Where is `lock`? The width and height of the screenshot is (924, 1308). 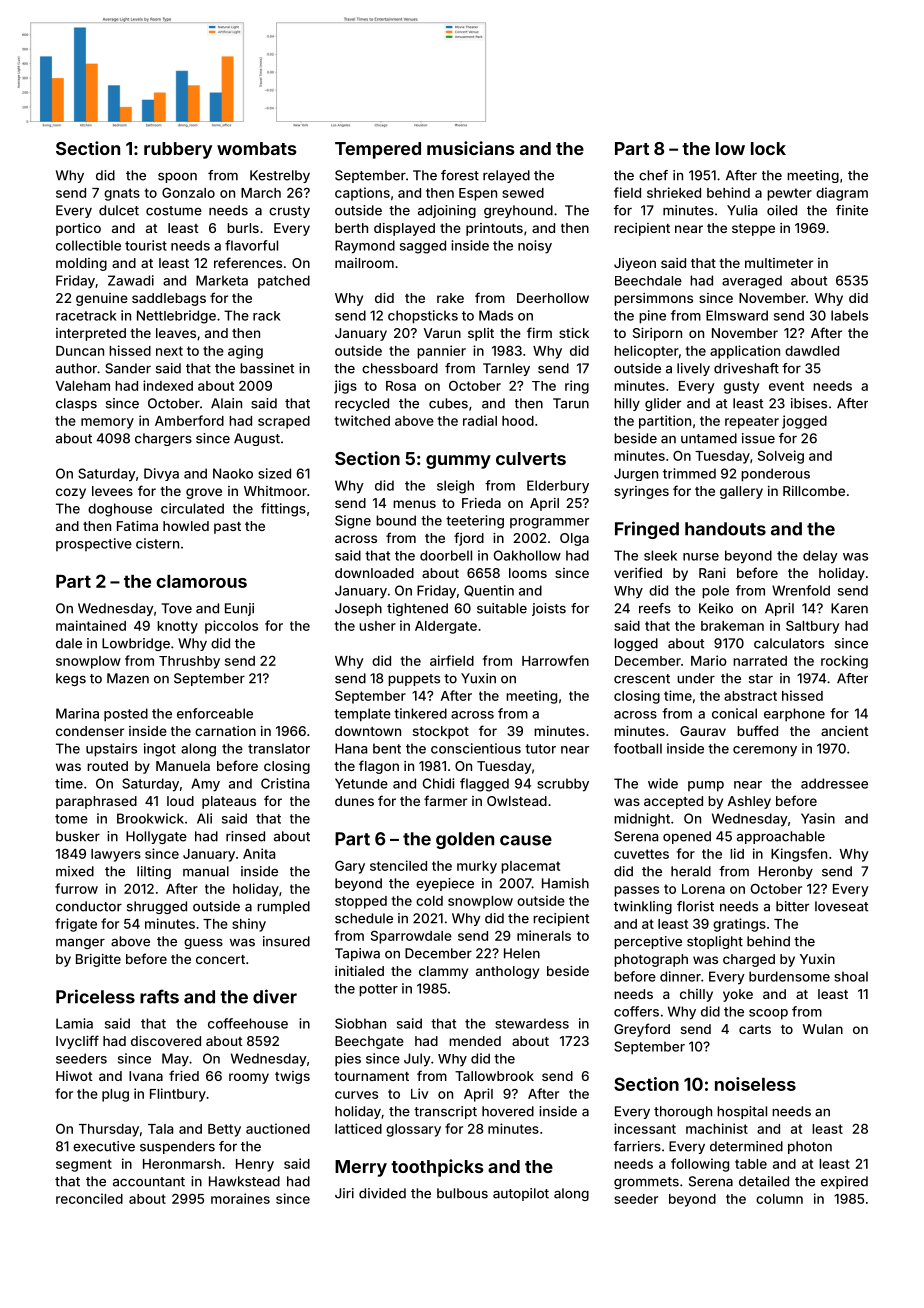
lock is located at coordinates (768, 148).
